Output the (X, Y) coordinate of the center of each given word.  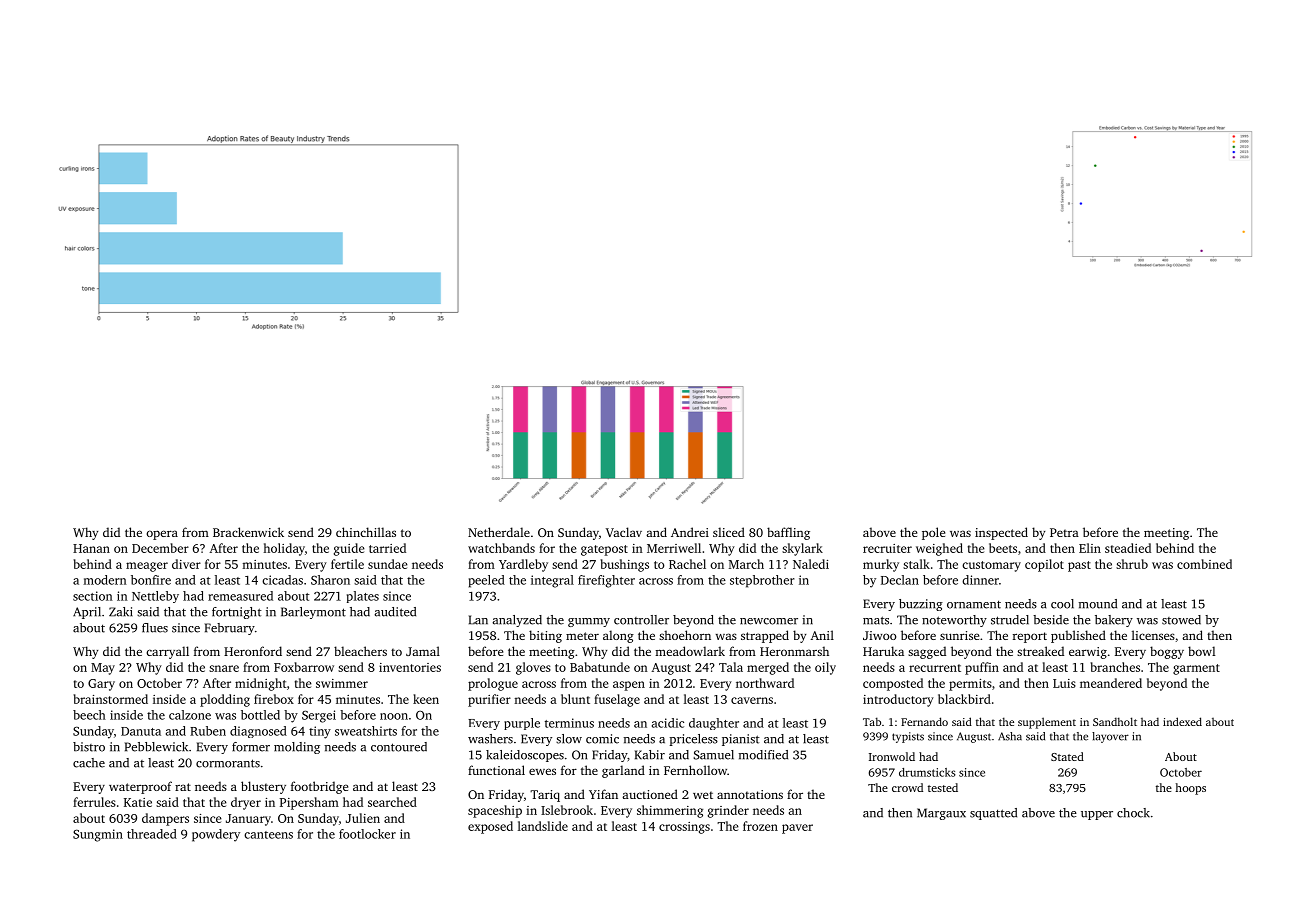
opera (162, 535)
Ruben (208, 731)
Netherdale (499, 532)
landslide (543, 826)
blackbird (964, 699)
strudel (1010, 620)
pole (933, 533)
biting (545, 636)
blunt (575, 699)
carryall (167, 652)
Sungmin (98, 835)
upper (1097, 815)
